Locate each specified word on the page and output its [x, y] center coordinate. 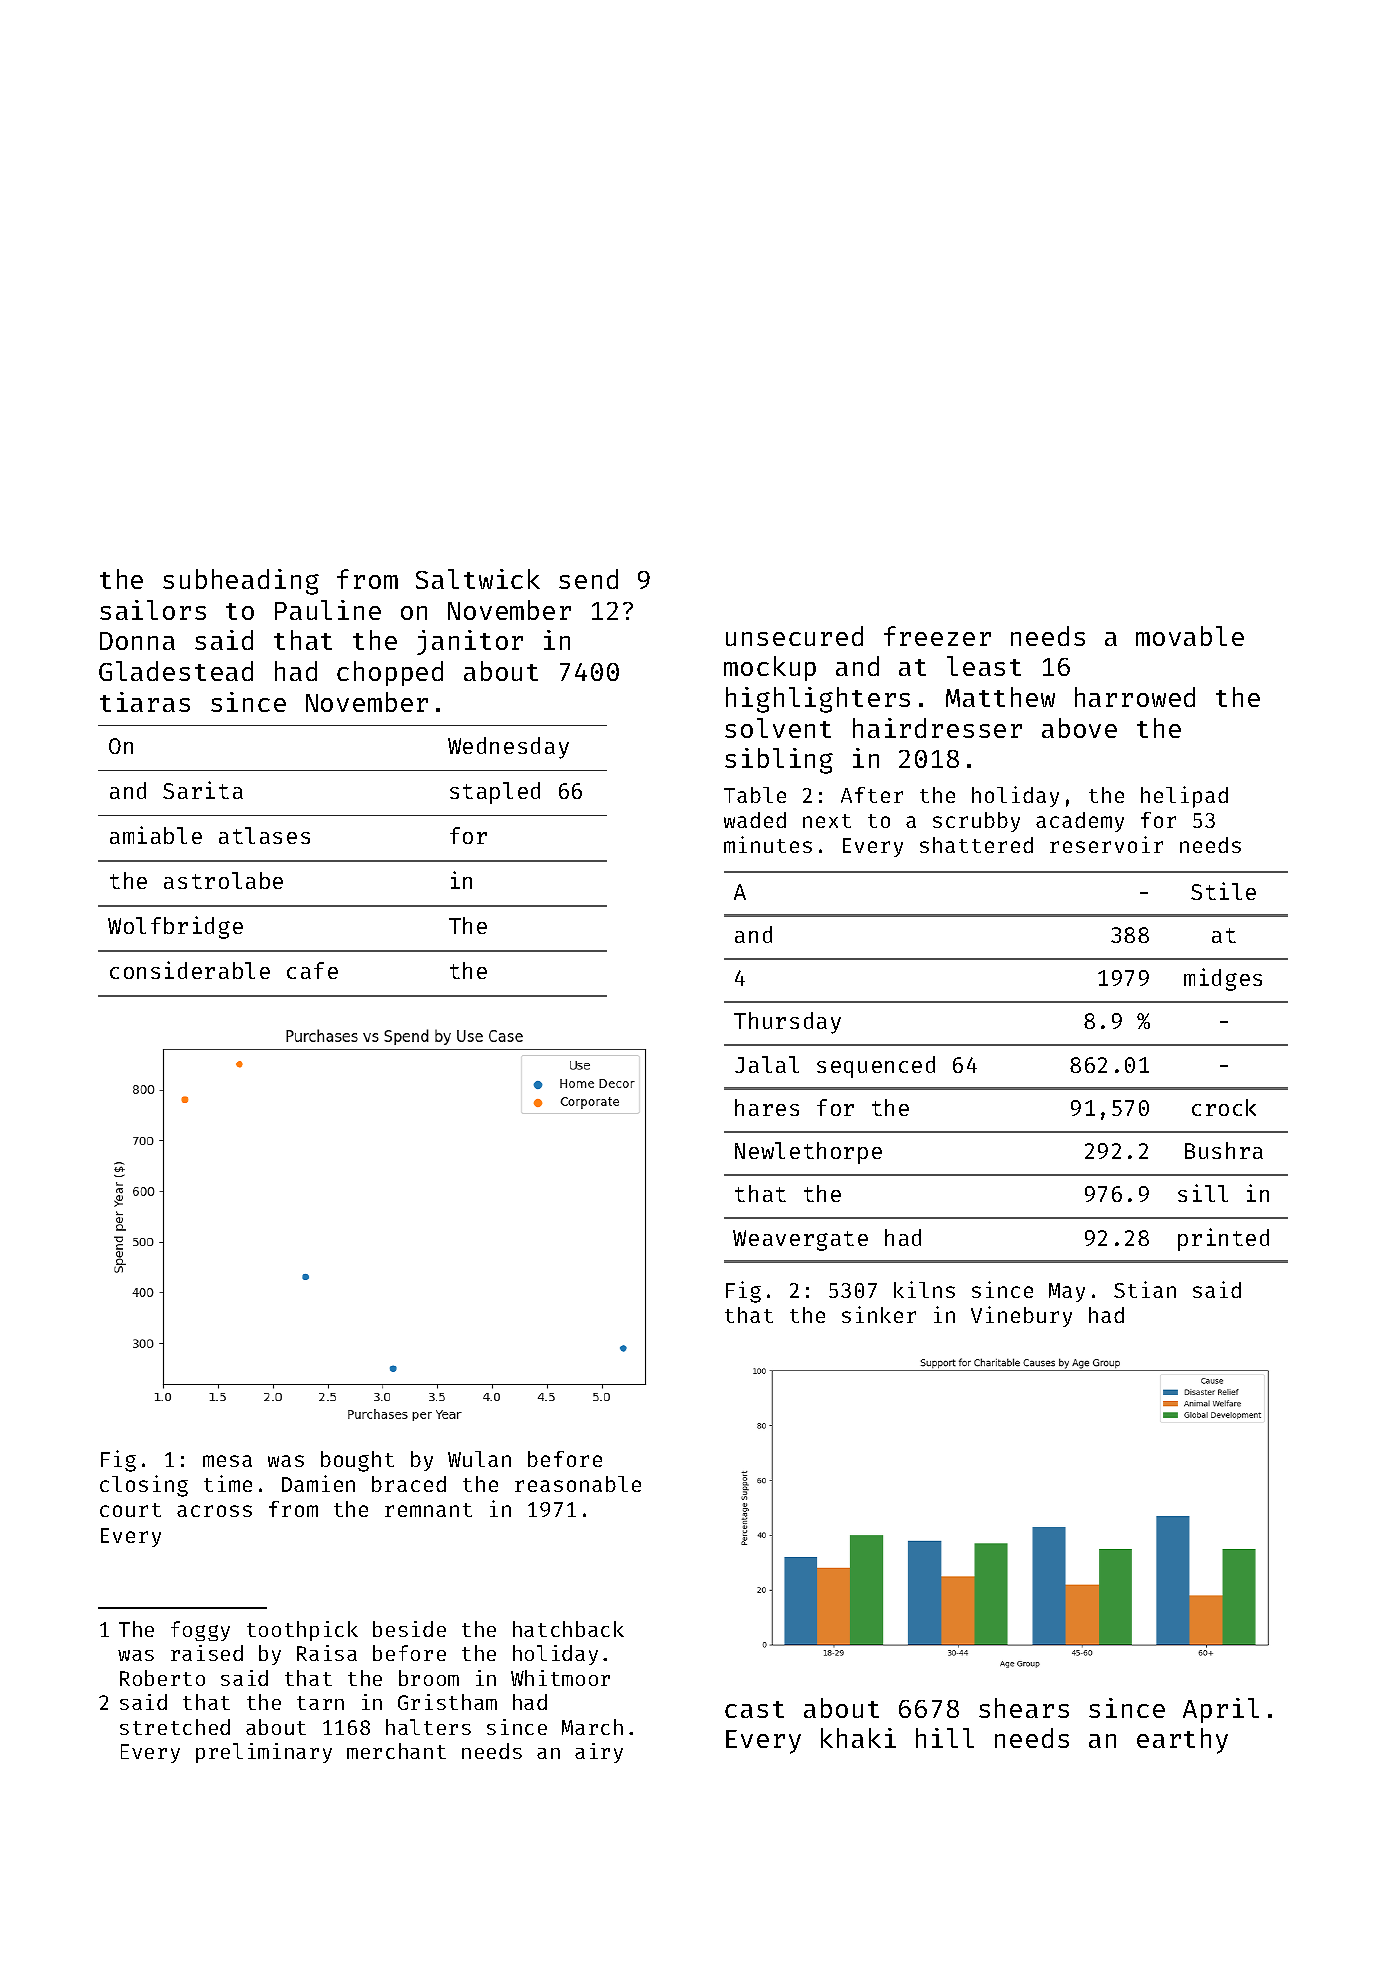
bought [357, 1461]
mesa [227, 1461]
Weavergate [800, 1240]
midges [1223, 979]
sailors [153, 610]
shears [1024, 1708]
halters [428, 1727]
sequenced [876, 1067]
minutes [768, 844]
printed [1223, 1239]
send [588, 579]
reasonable [578, 1484]
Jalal [767, 1064]
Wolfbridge [175, 927]
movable [1190, 636]
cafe [312, 970]
